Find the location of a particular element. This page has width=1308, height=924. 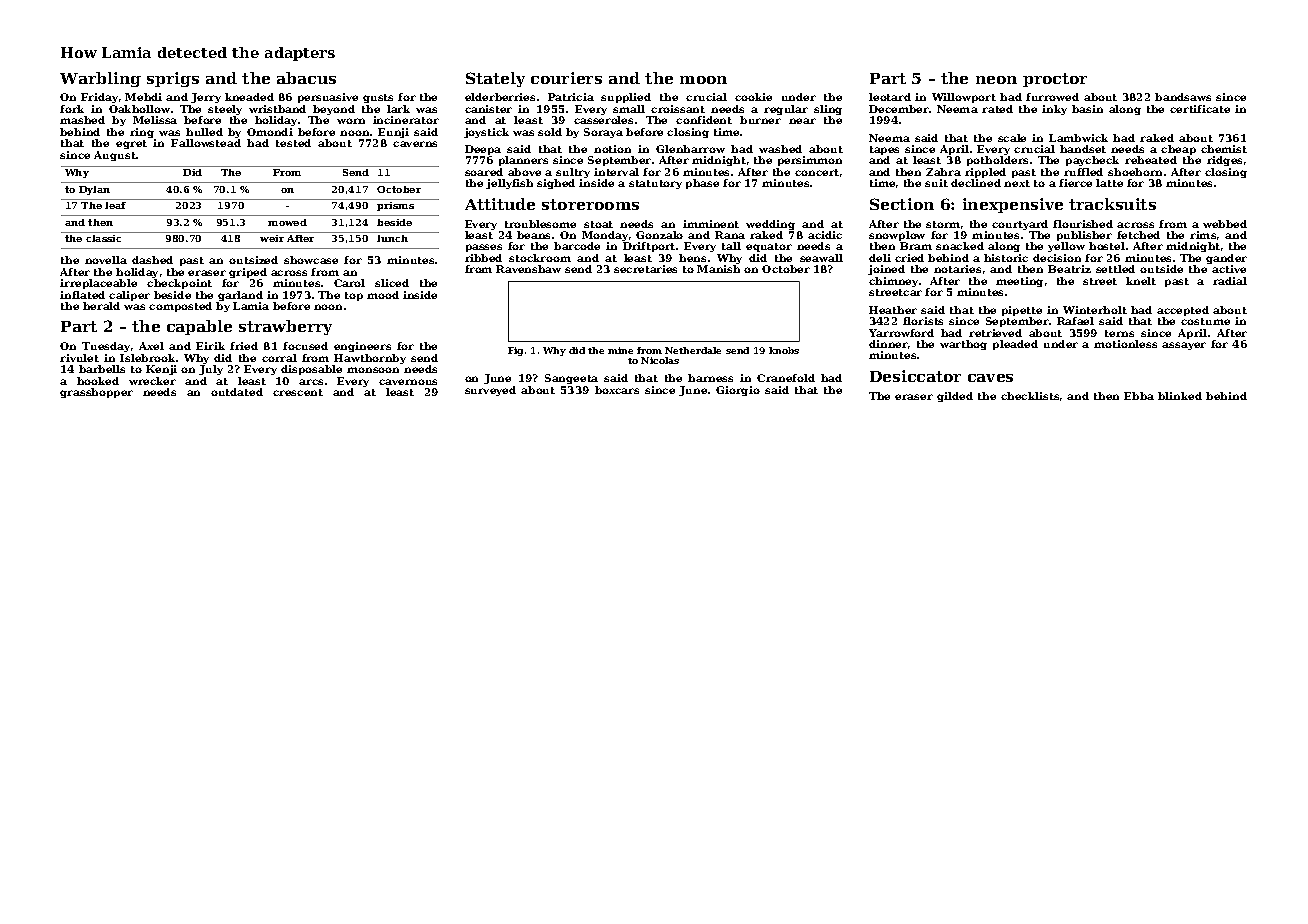

pipette is located at coordinates (1022, 311).
